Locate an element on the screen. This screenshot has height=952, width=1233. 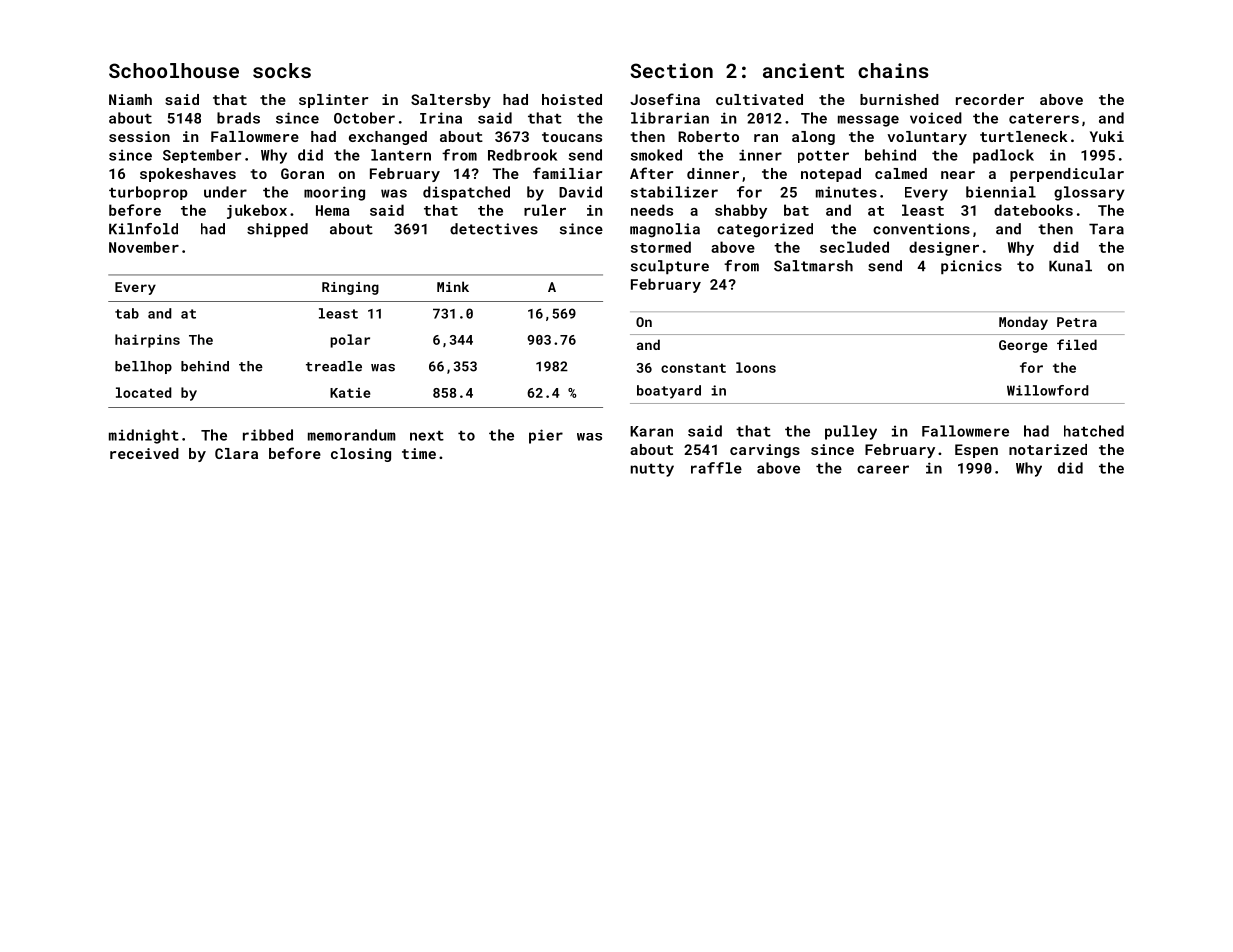
pulley is located at coordinates (851, 432).
